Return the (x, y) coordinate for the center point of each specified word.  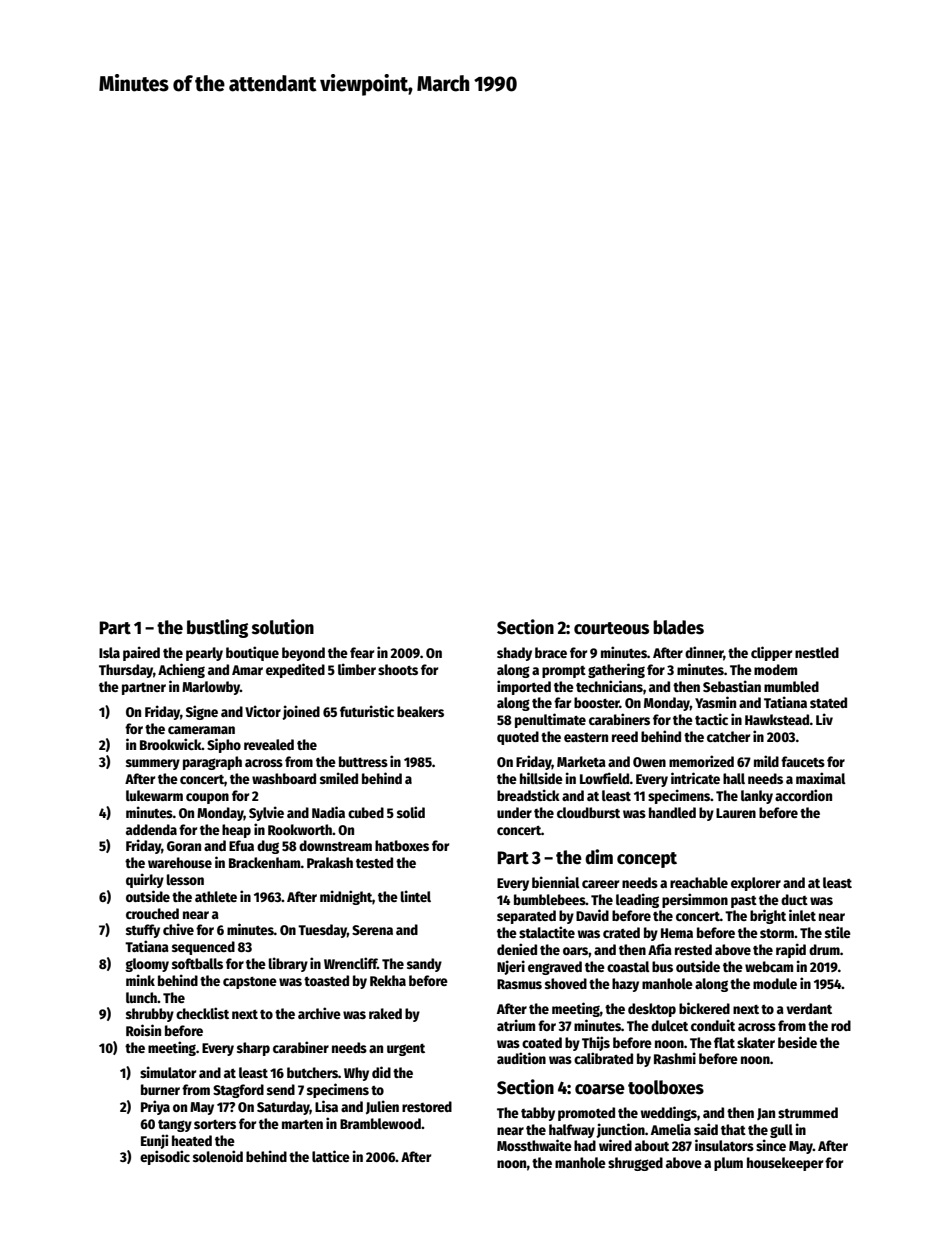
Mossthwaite (534, 1145)
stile (838, 932)
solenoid (218, 1156)
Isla (109, 652)
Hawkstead (777, 719)
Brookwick (171, 744)
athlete (216, 896)
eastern (586, 737)
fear (362, 652)
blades (678, 627)
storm (777, 933)
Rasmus (519, 984)
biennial (556, 882)
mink (140, 980)
